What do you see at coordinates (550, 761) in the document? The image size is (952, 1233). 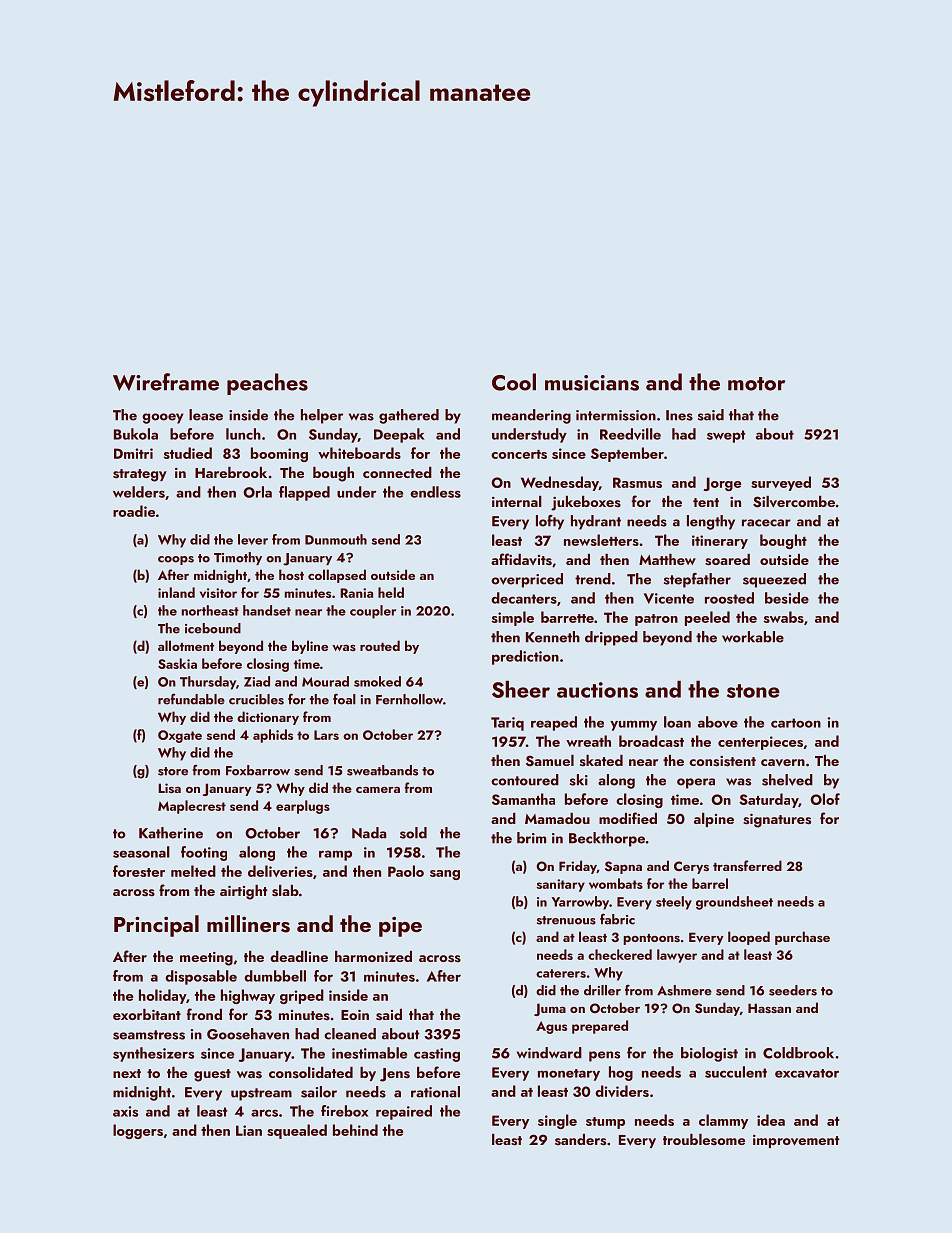 I see `Samuel` at bounding box center [550, 761].
